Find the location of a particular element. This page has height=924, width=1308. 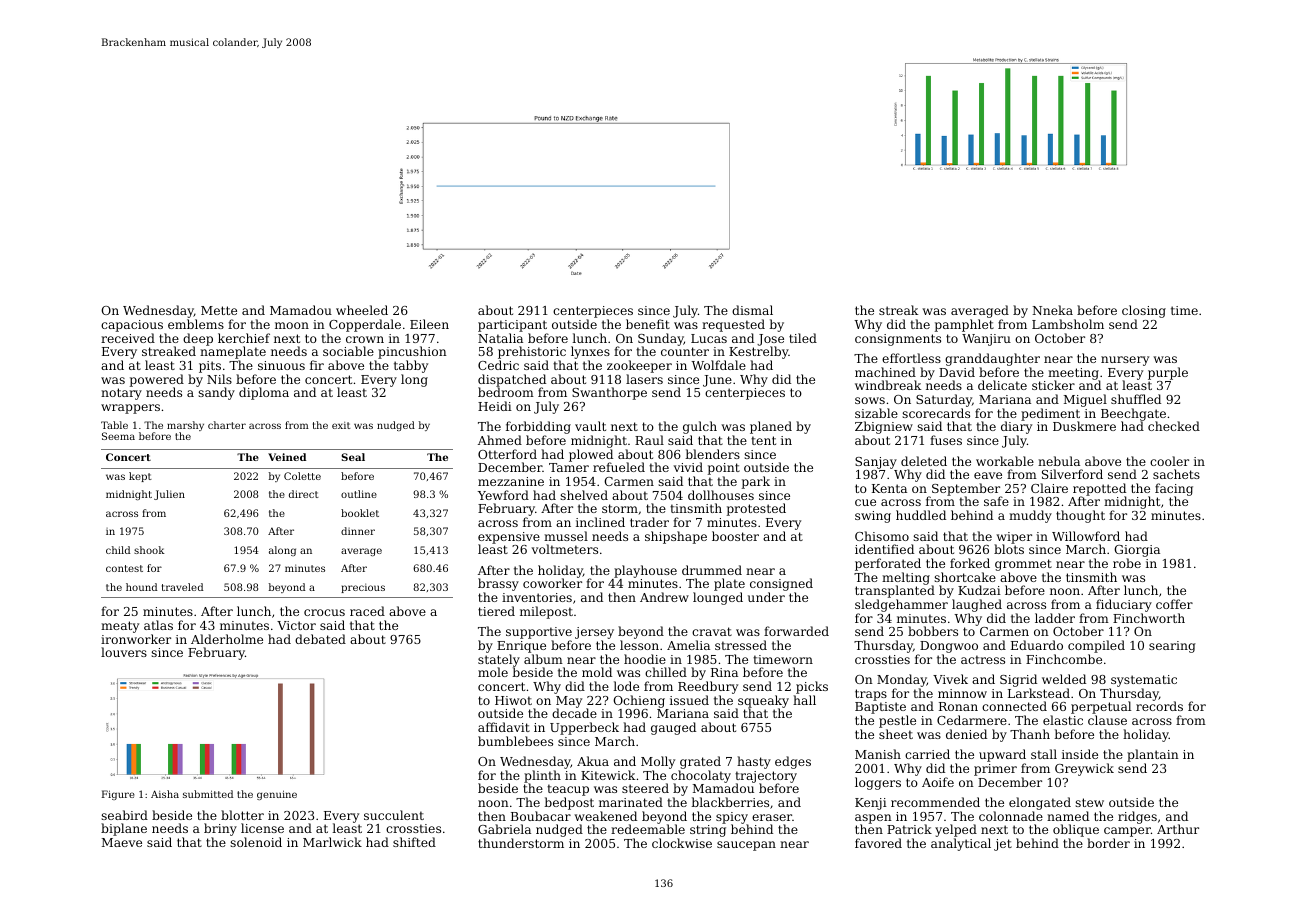

closing is located at coordinates (1144, 311).
